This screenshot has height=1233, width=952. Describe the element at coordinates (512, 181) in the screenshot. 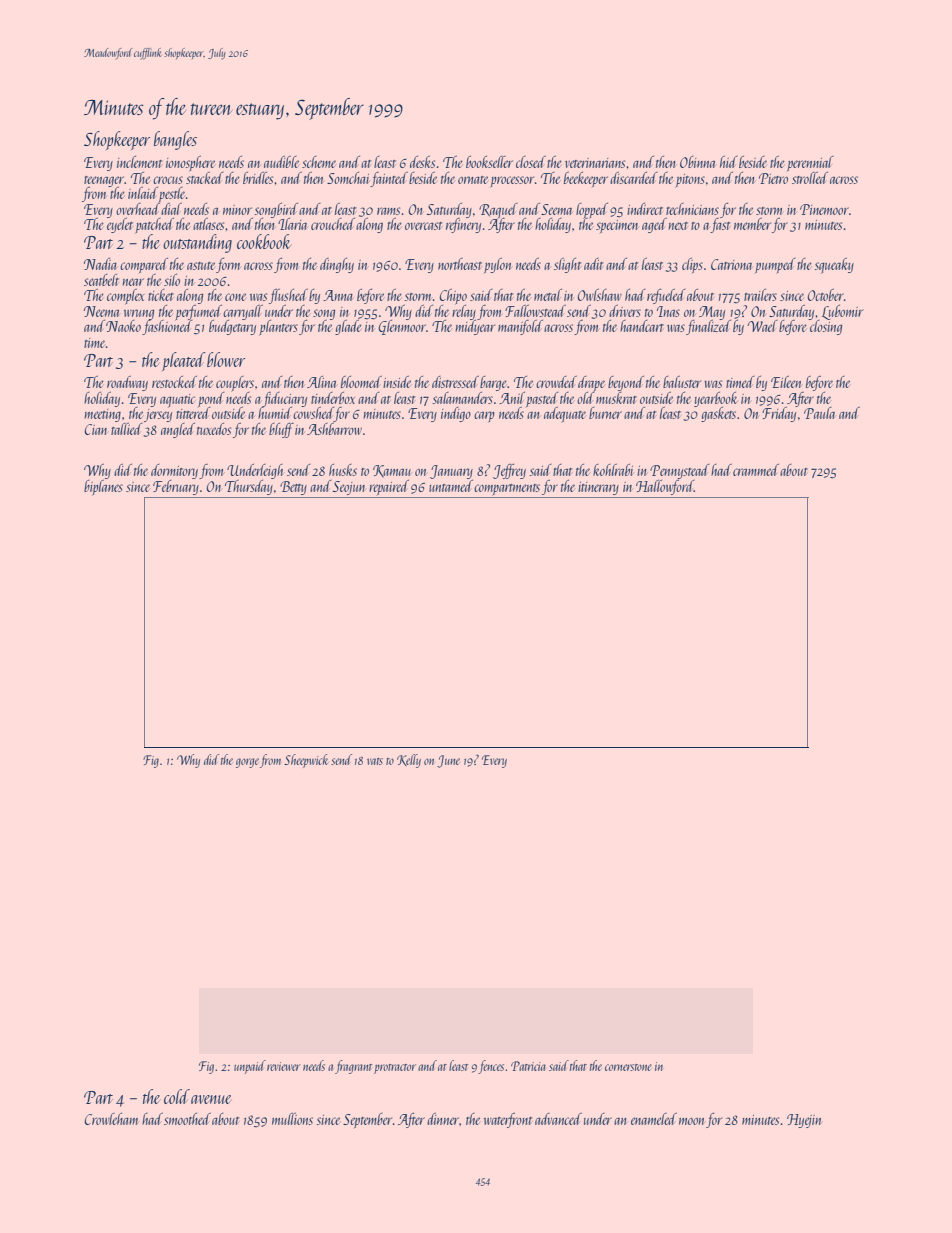

I see `processor` at that location.
